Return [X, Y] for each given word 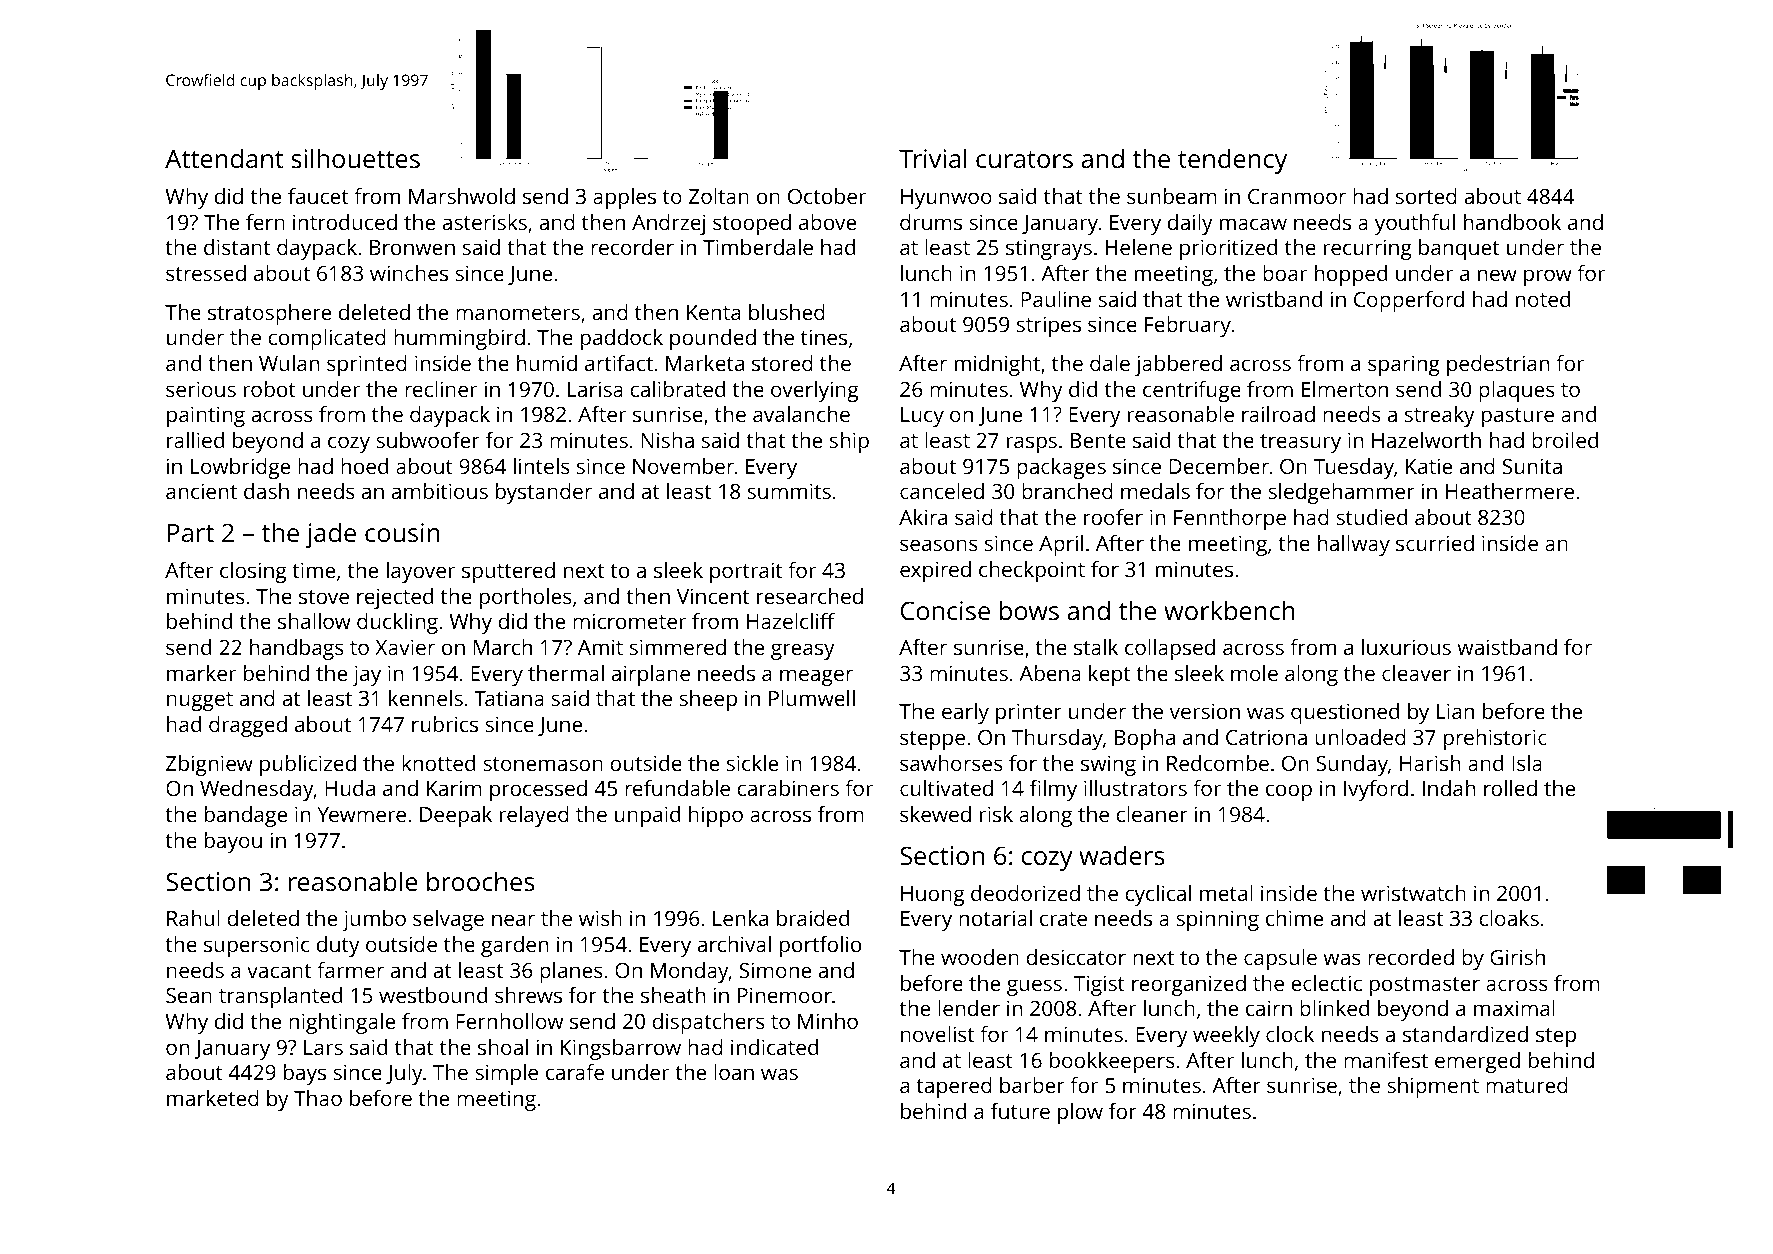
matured [1527, 1085]
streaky [1440, 416]
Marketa [705, 363]
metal [1226, 893]
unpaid [647, 816]
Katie [1429, 466]
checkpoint [1032, 571]
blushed [787, 312]
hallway [1354, 545]
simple [506, 1074]
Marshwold [462, 196]
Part [190, 533]
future [1020, 1111]
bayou [233, 842]
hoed [364, 466]
